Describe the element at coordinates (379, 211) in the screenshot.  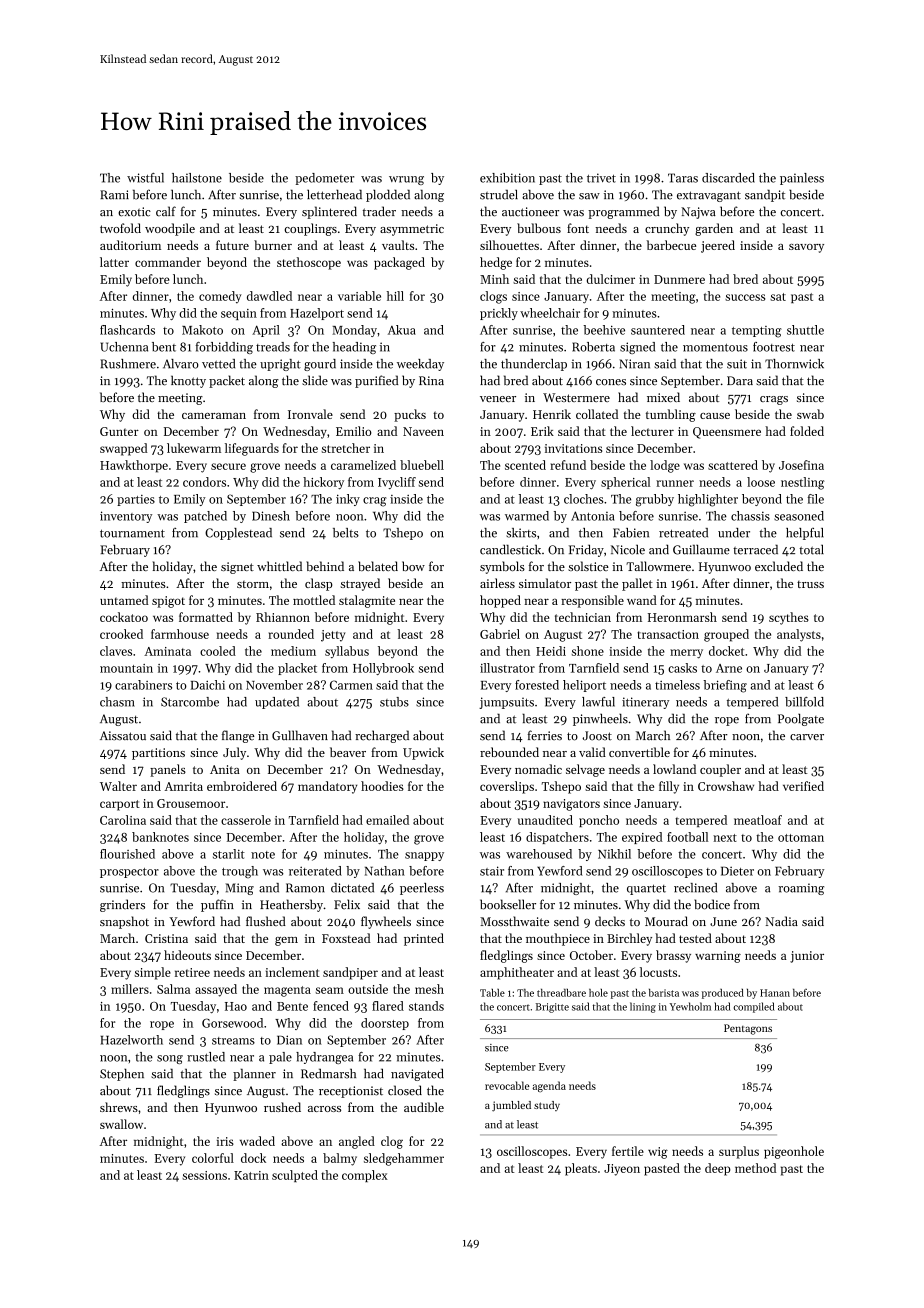
I see `trader` at that location.
